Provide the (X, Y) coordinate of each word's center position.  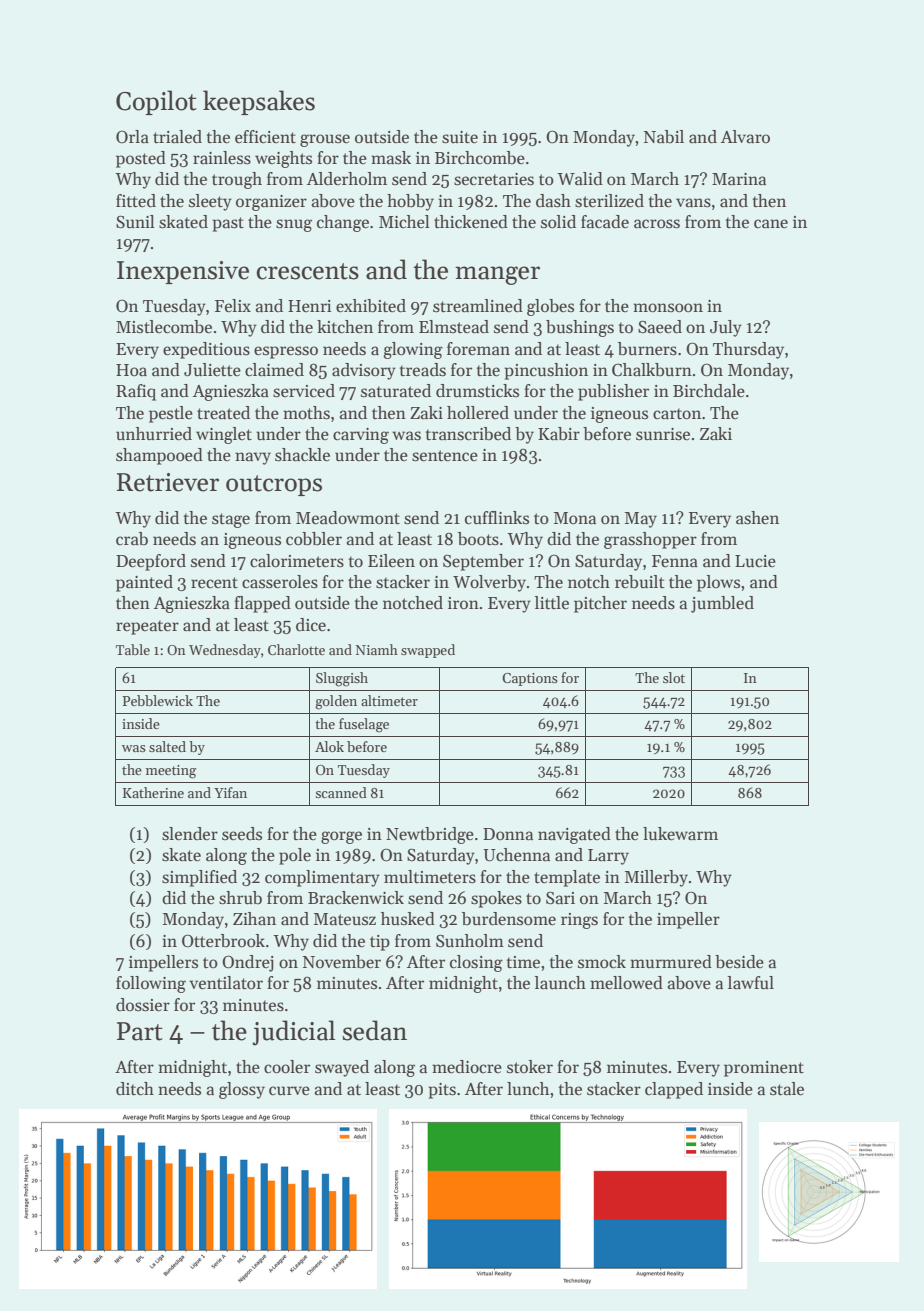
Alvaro (745, 137)
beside (739, 962)
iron (463, 603)
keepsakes (259, 102)
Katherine (153, 792)
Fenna (675, 561)
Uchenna (516, 855)
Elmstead (454, 327)
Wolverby (489, 583)
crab (132, 539)
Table (133, 649)
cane (771, 224)
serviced (304, 391)
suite (460, 137)
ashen (757, 518)
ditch (135, 1089)
